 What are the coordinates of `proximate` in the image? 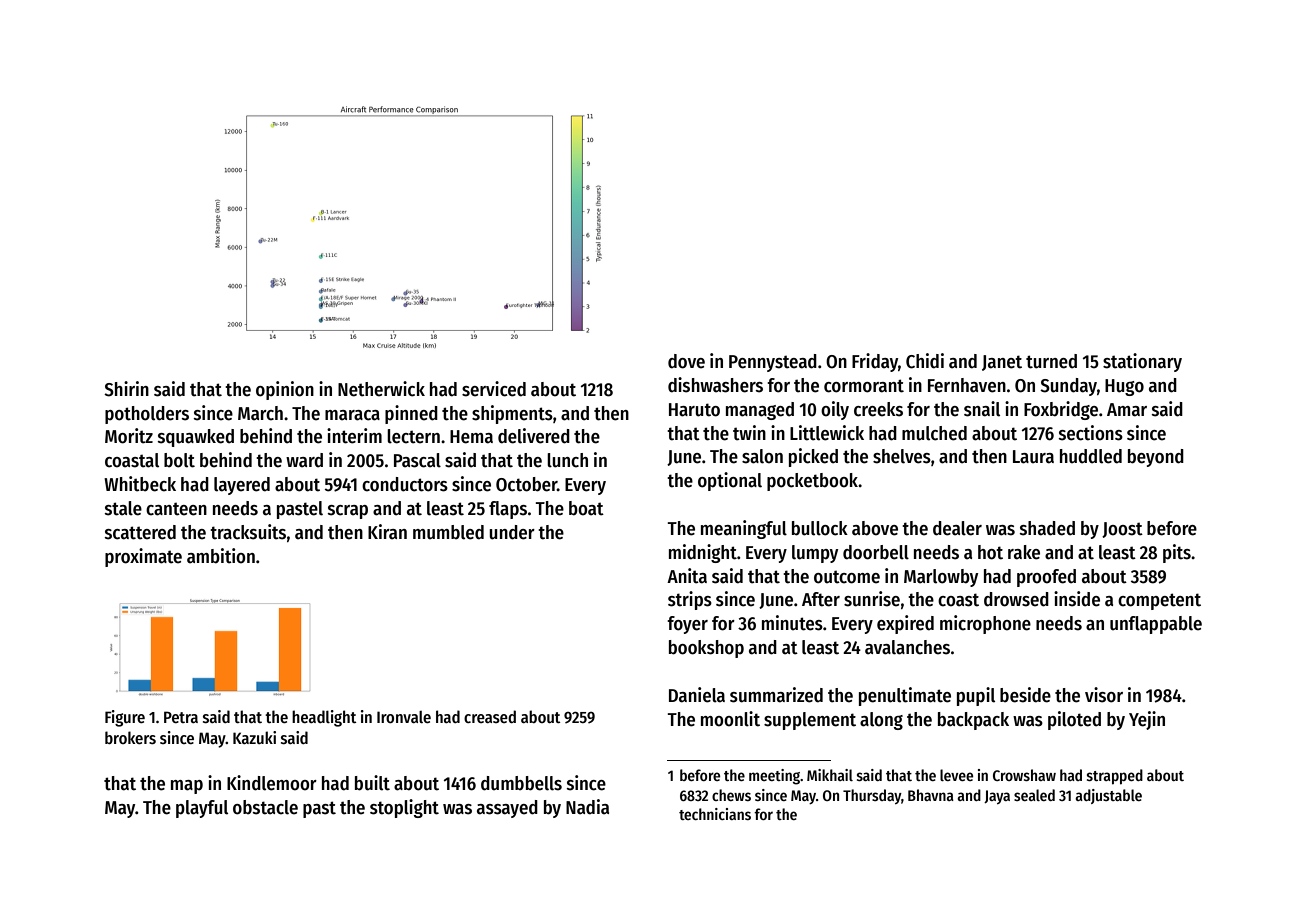 It's located at (143, 557).
